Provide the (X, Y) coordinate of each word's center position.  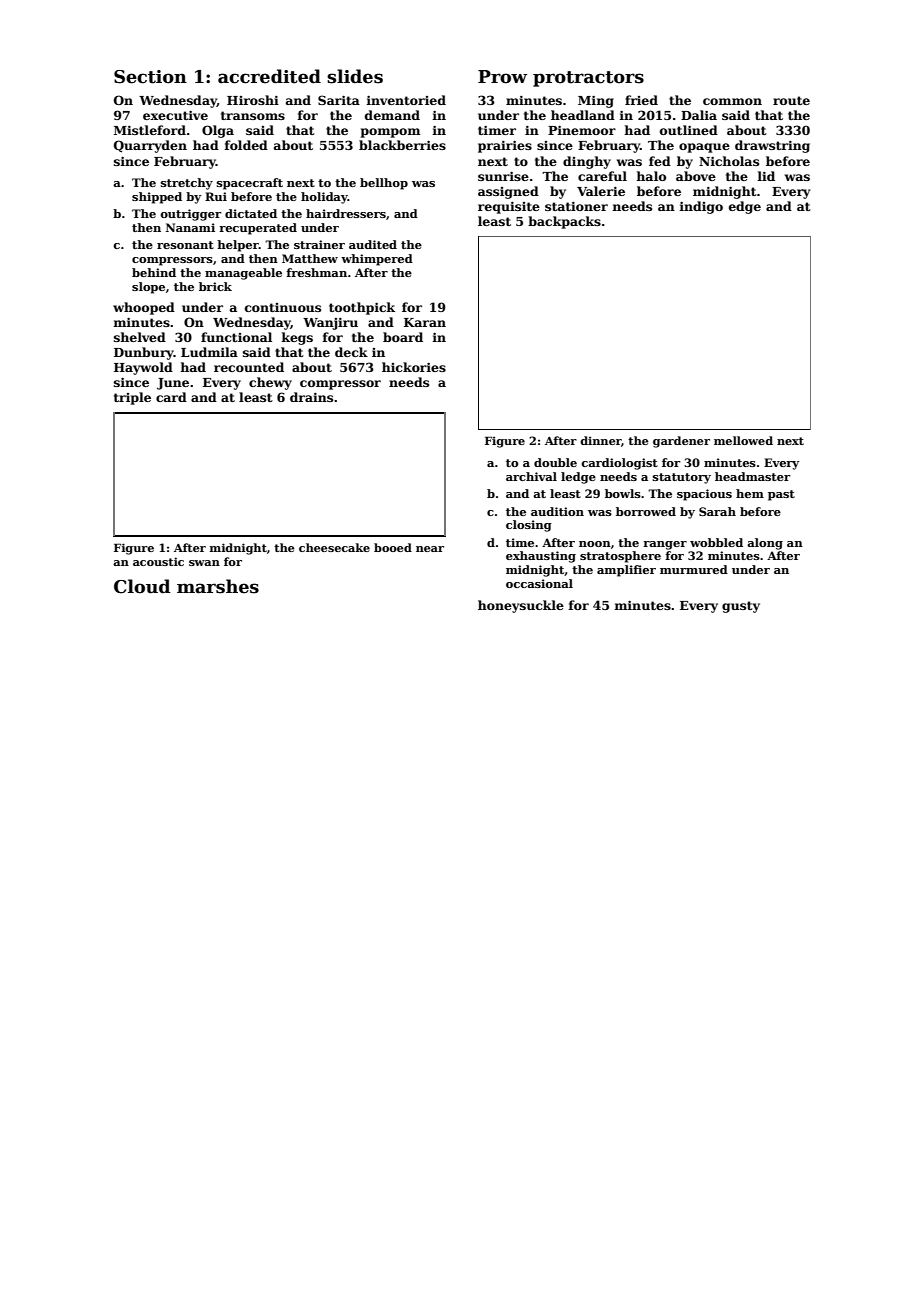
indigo (701, 207)
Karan (425, 322)
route (791, 100)
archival (531, 476)
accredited (269, 76)
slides (355, 76)
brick (215, 286)
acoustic (158, 561)
